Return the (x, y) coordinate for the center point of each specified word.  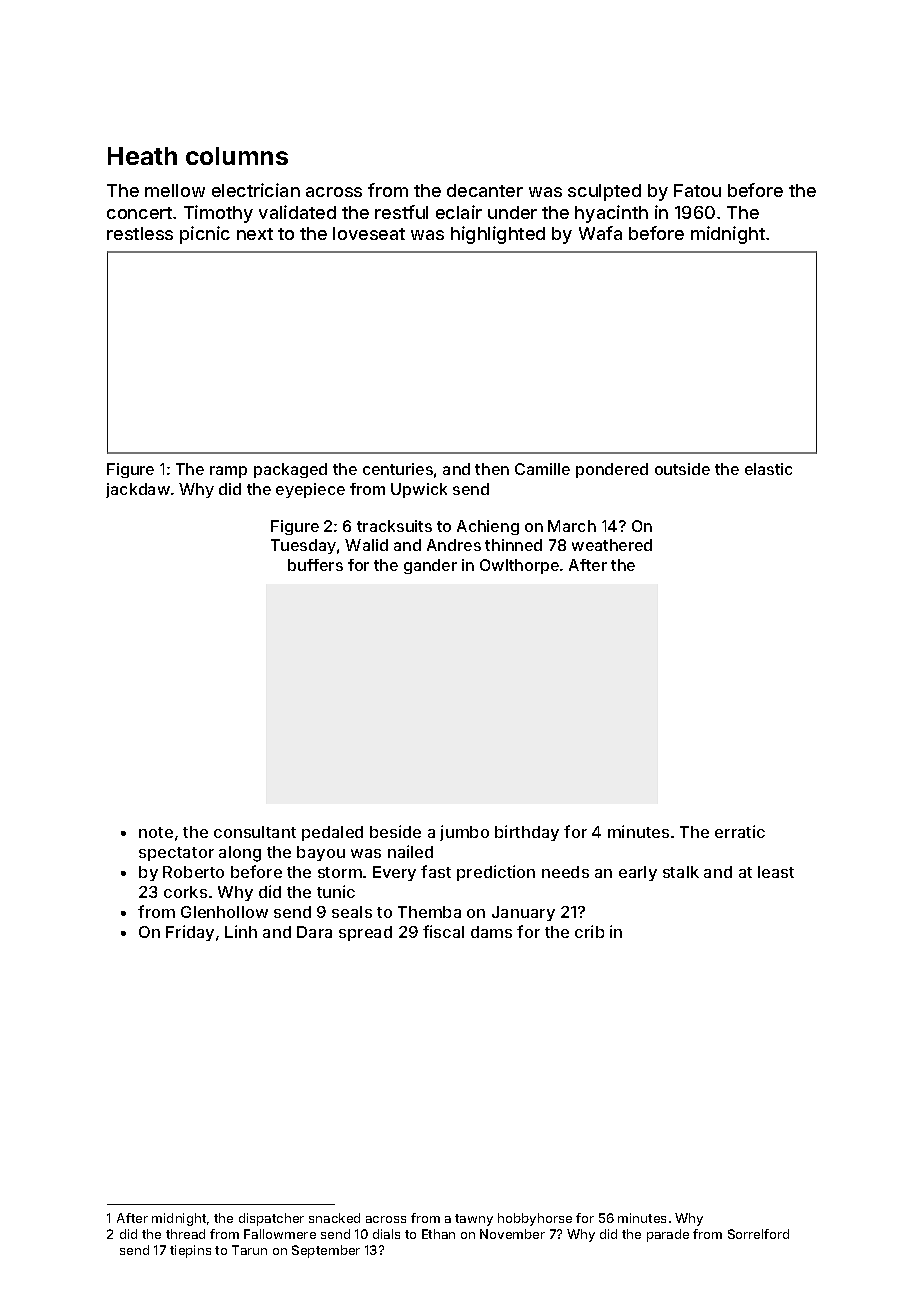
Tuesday (303, 546)
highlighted (498, 235)
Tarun (249, 1250)
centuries (398, 469)
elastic (768, 469)
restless (140, 233)
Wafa (600, 233)
